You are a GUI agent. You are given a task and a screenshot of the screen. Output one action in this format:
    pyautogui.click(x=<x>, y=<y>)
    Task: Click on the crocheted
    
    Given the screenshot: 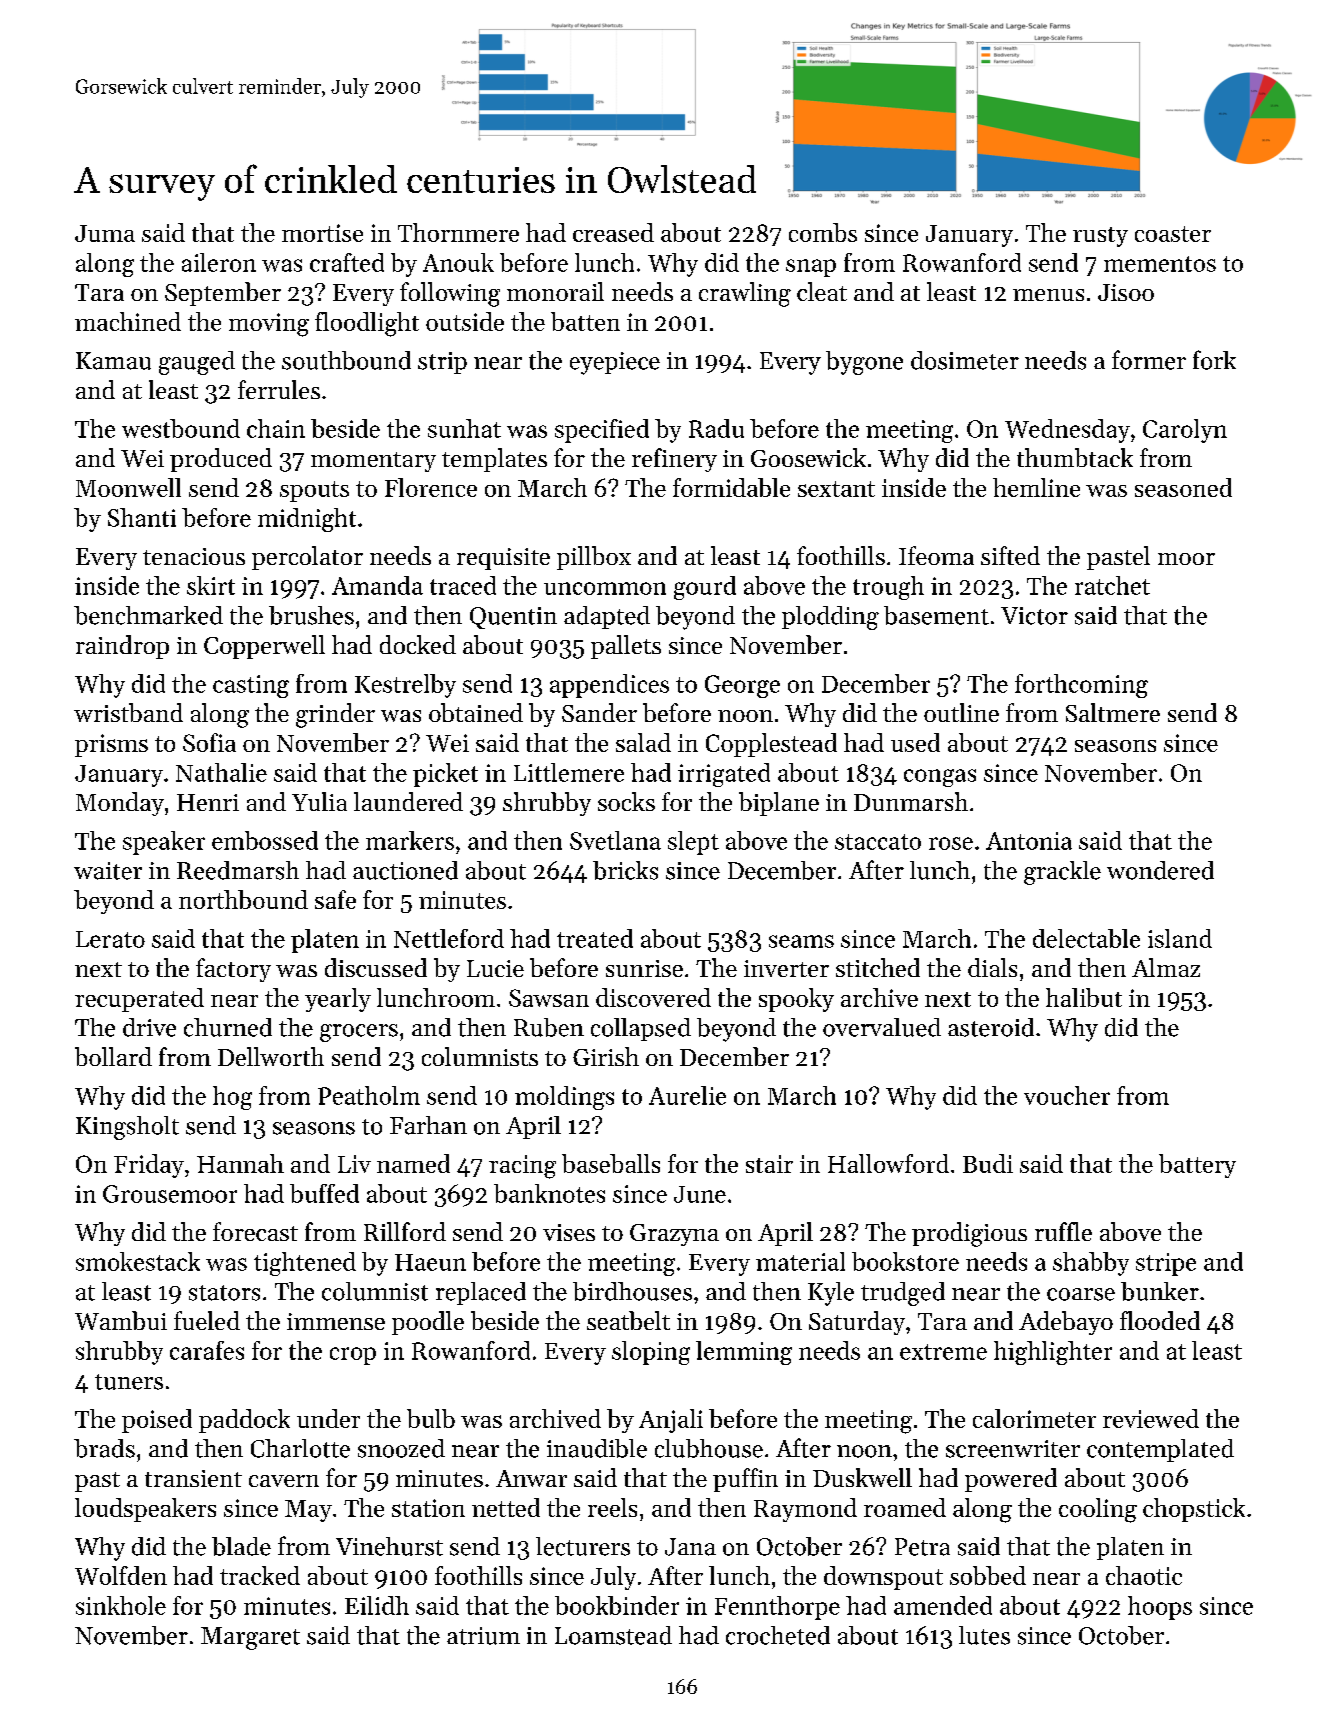 What is the action you would take?
    pyautogui.click(x=778, y=1635)
